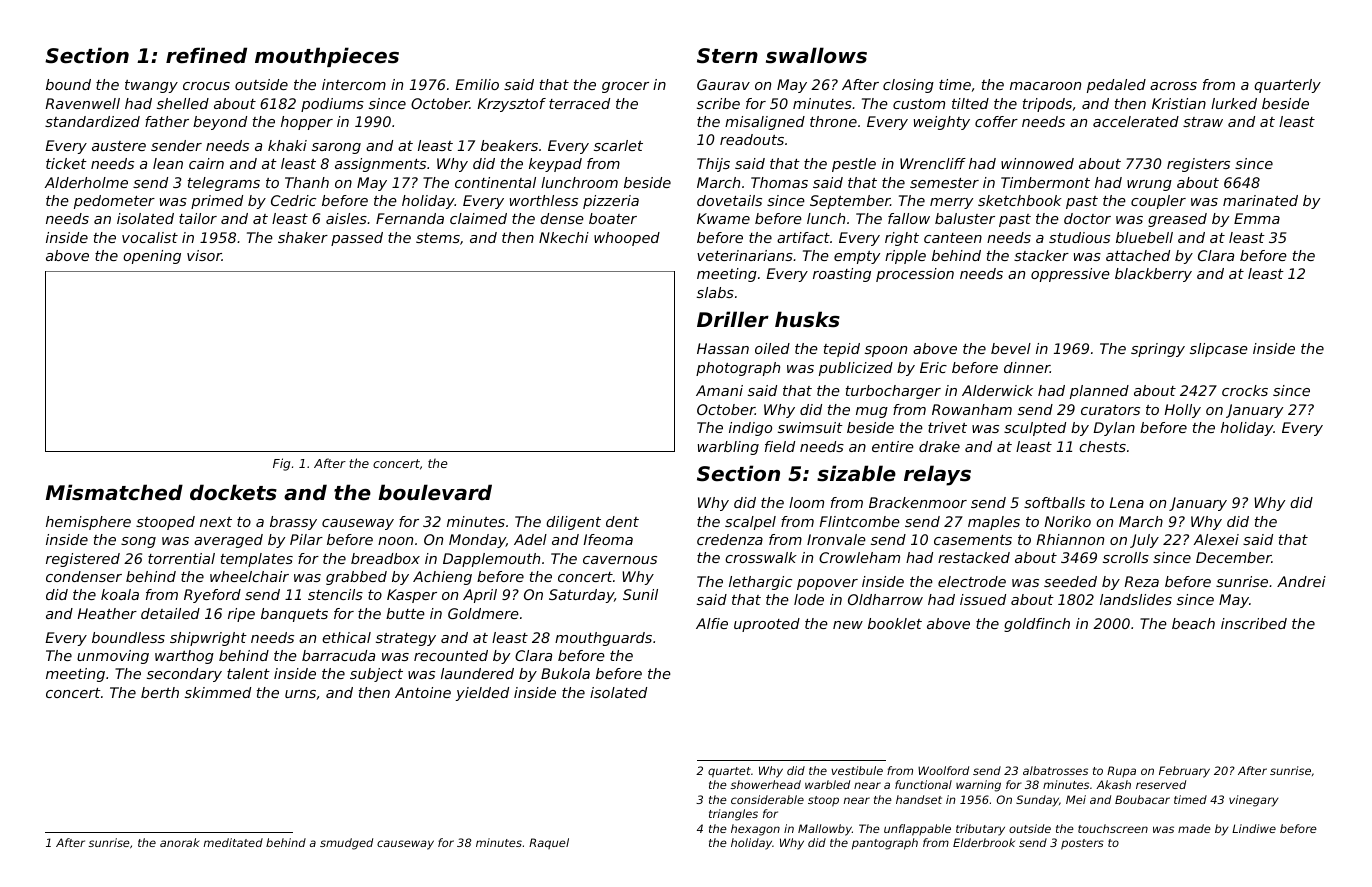 The width and height of the screenshot is (1372, 887). What do you see at coordinates (1193, 623) in the screenshot?
I see `beach` at bounding box center [1193, 623].
